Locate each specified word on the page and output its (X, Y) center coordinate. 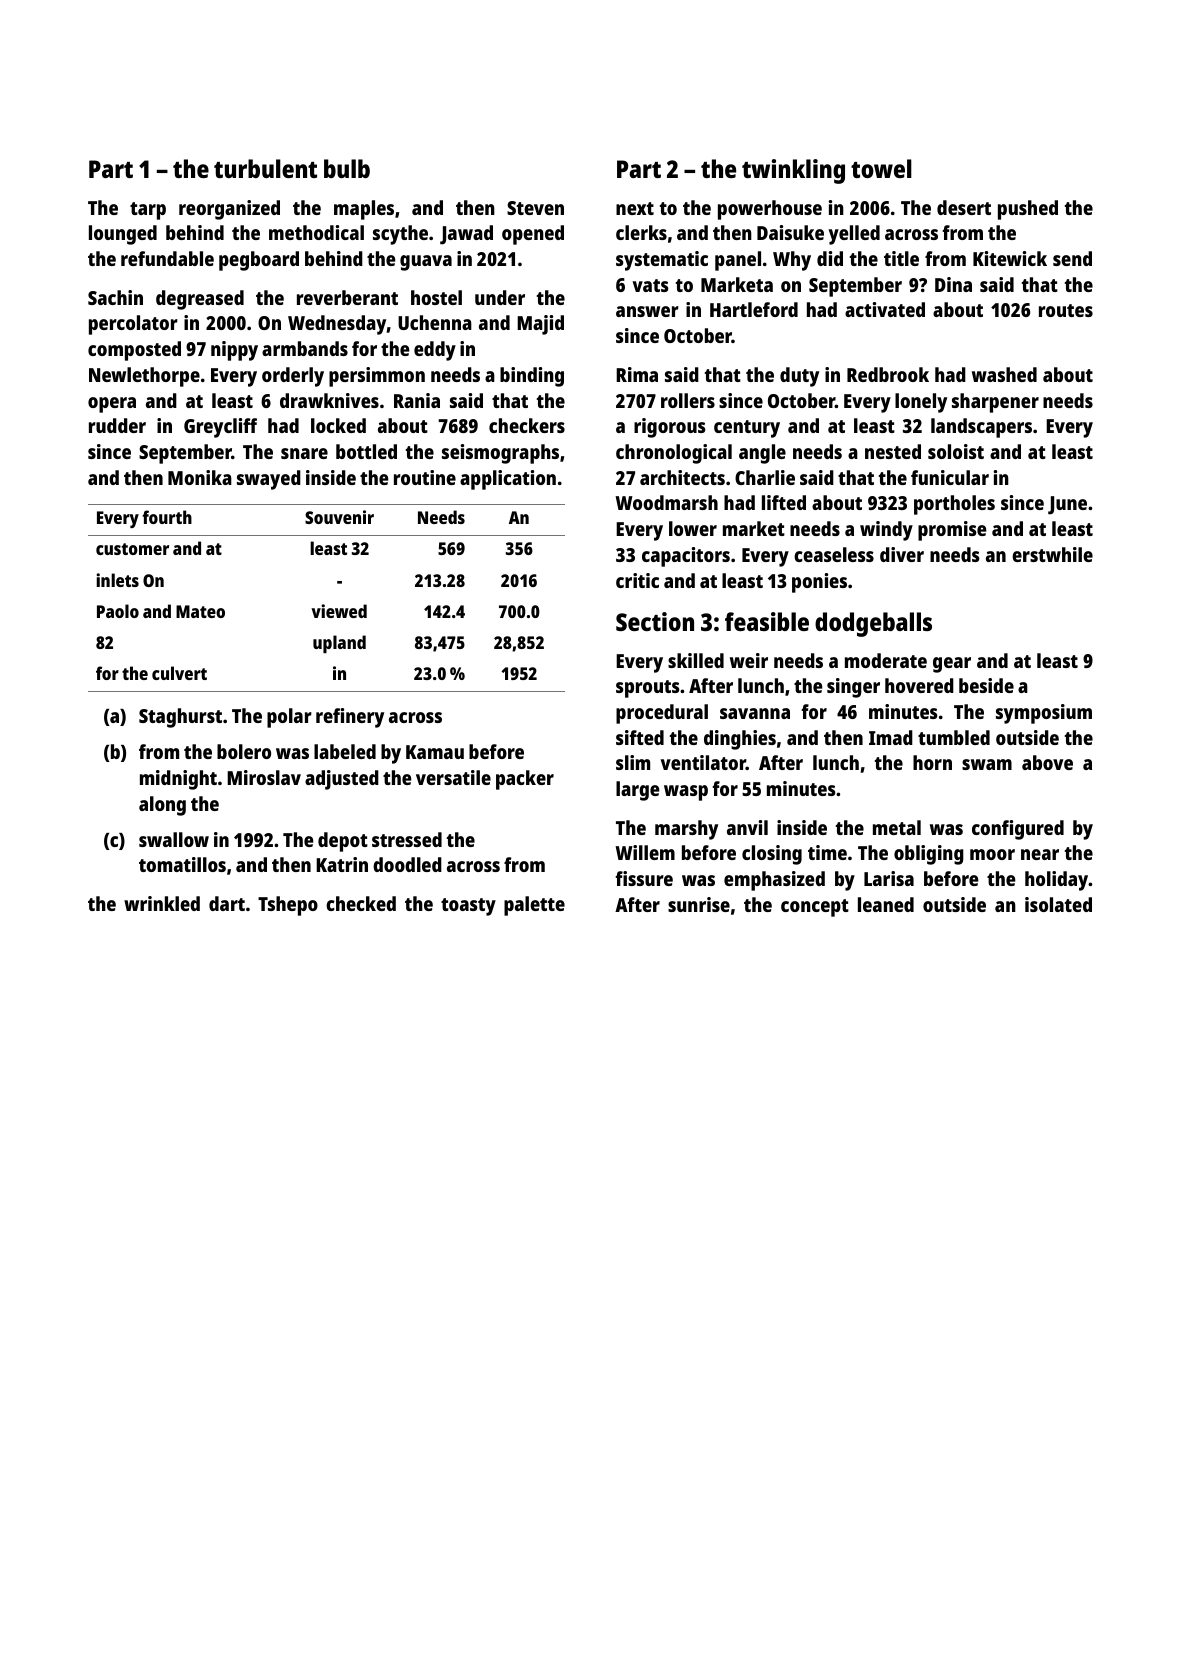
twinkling (793, 171)
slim (633, 762)
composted (134, 351)
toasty (468, 907)
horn (932, 762)
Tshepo (288, 906)
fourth (167, 517)
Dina (953, 284)
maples (364, 210)
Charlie (765, 477)
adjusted (342, 780)
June (1067, 505)
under (500, 297)
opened (533, 235)
